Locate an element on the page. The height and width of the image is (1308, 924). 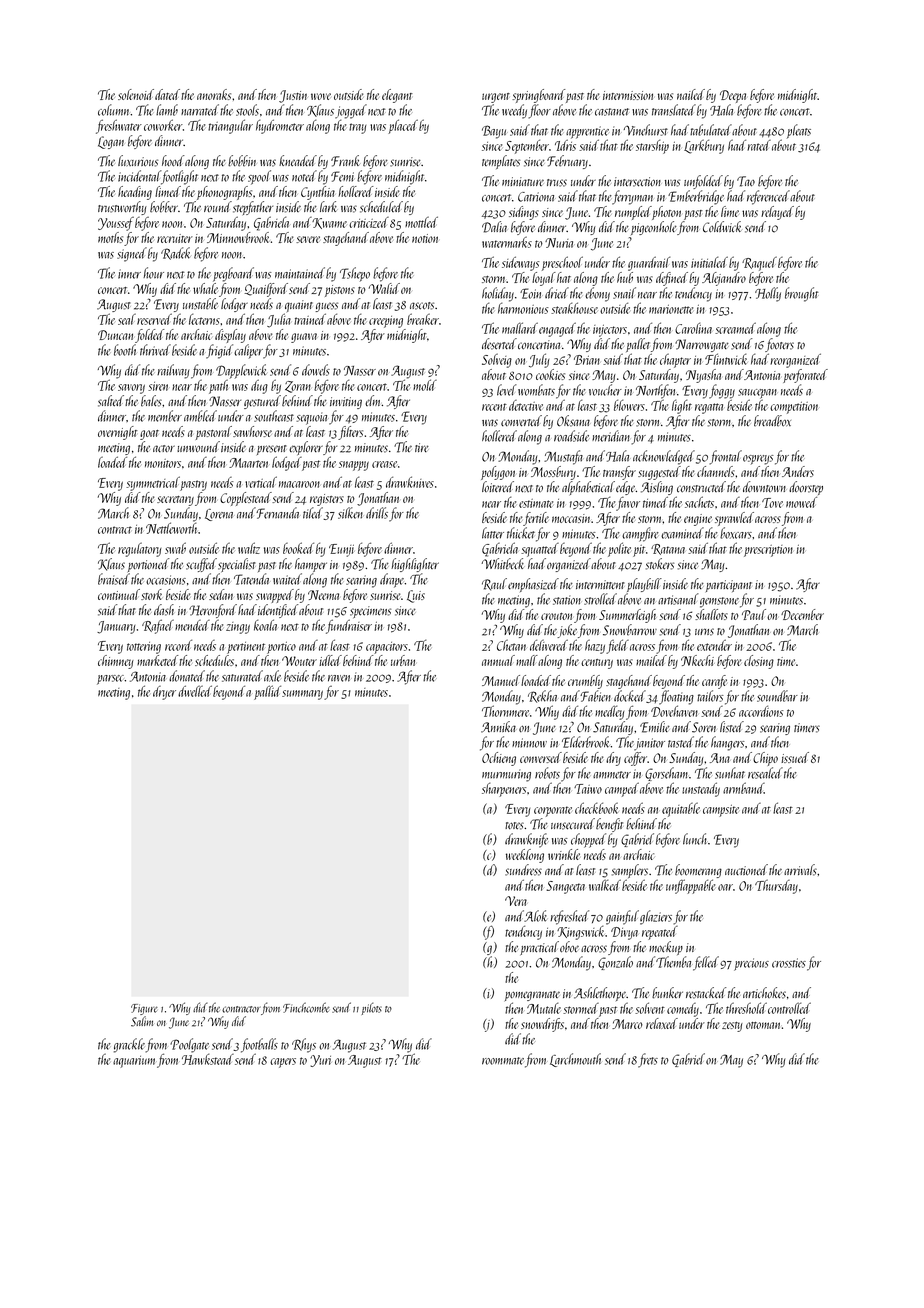
Hawkstead is located at coordinates (208, 1059).
